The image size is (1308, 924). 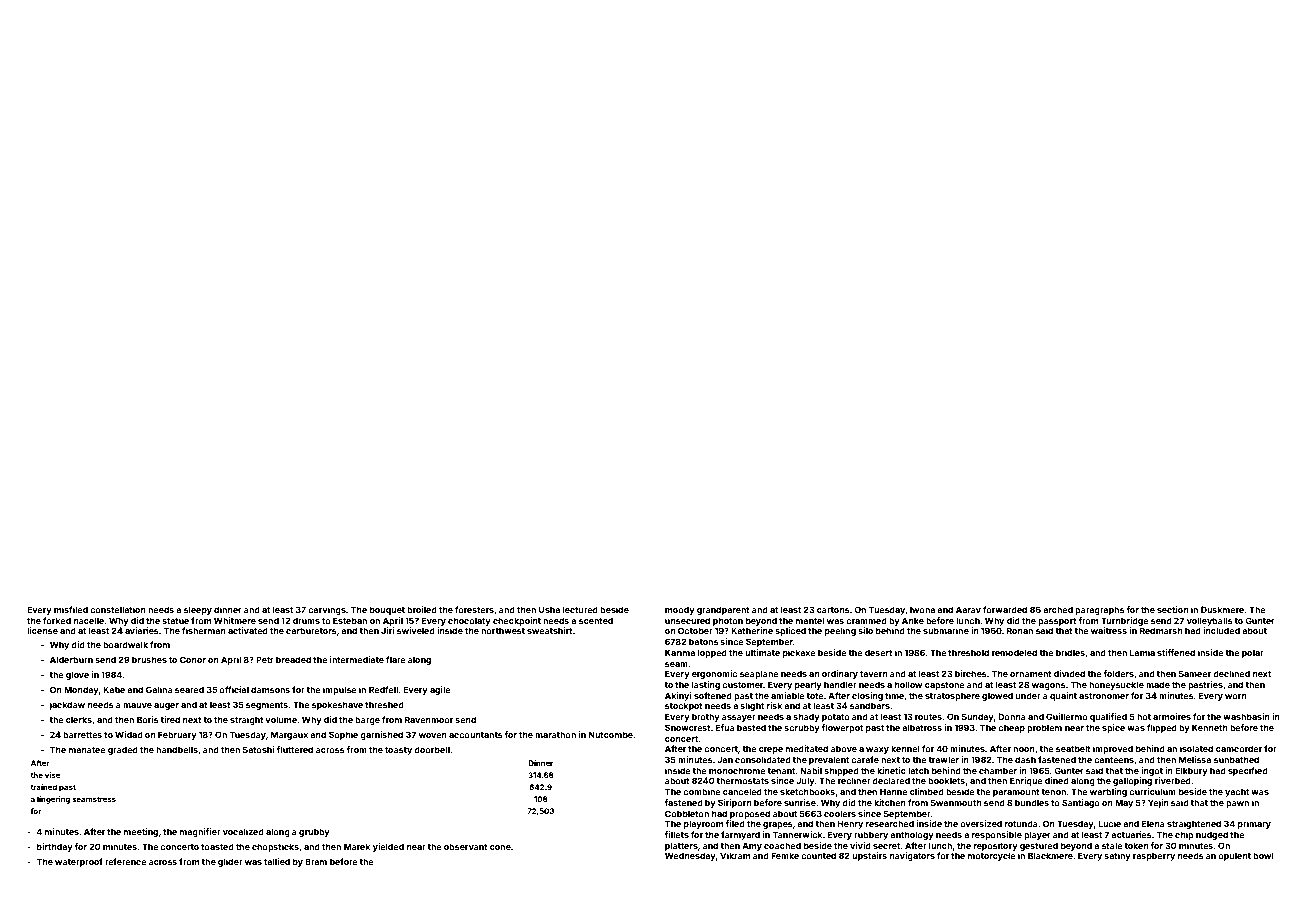 I want to click on activated, so click(x=248, y=630).
